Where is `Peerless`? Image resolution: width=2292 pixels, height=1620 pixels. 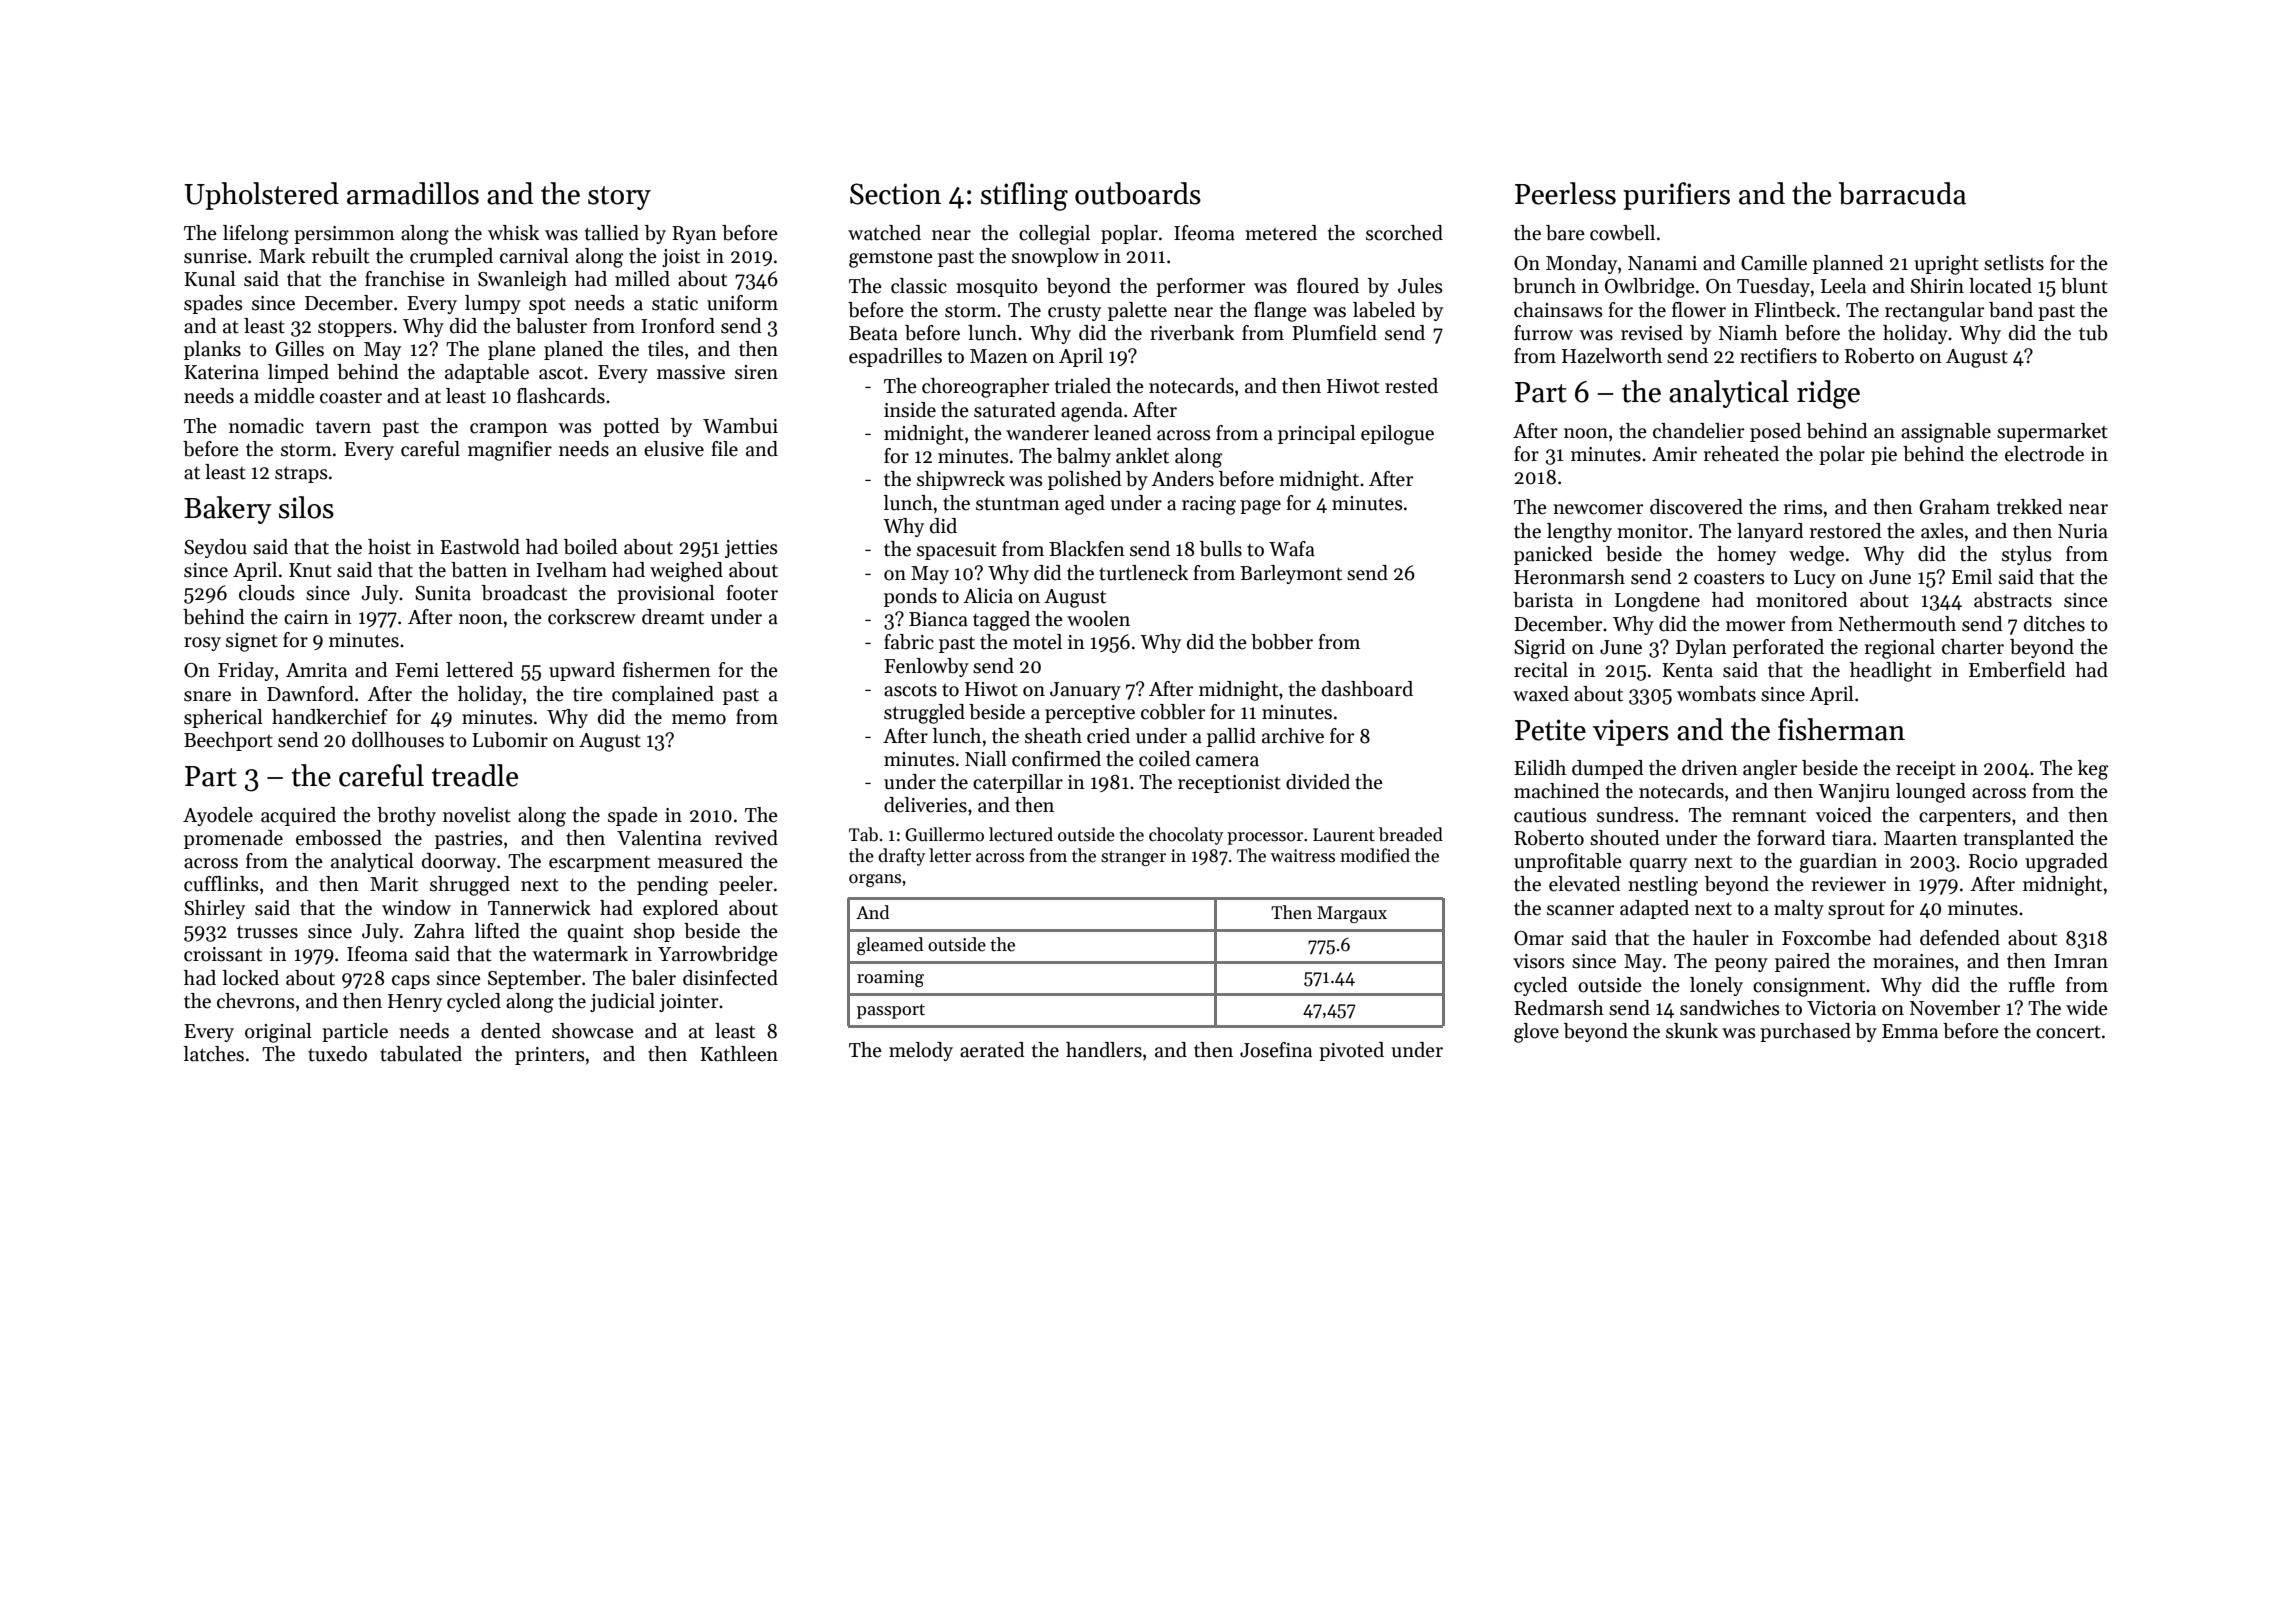
Peerless is located at coordinates (1565, 193).
